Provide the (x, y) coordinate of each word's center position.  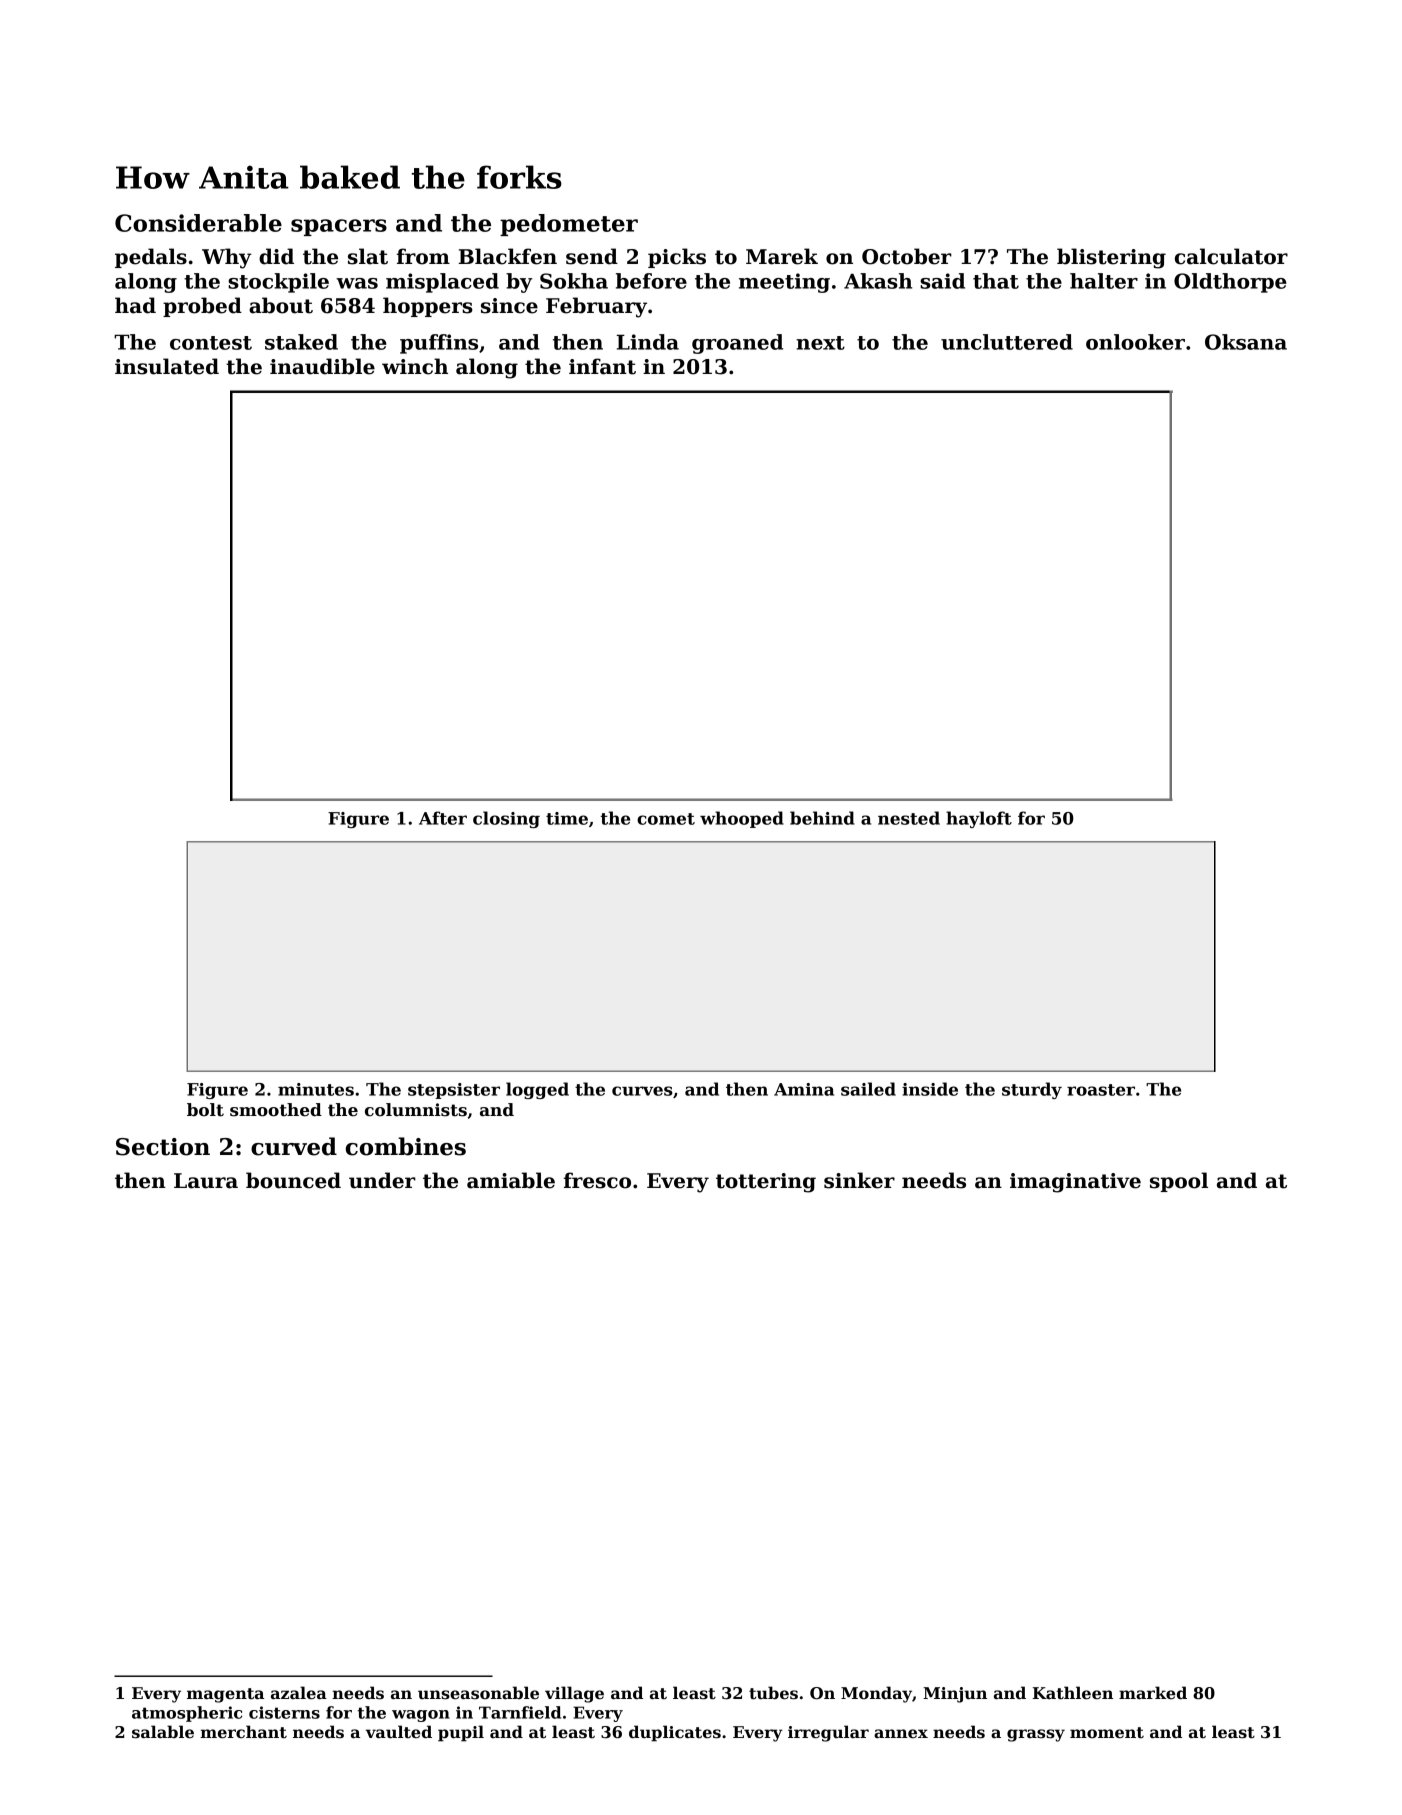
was (357, 283)
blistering (1111, 258)
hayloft (979, 819)
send (592, 256)
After (443, 818)
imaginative (1075, 1183)
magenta (225, 1695)
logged (537, 1090)
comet (666, 819)
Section (163, 1147)
